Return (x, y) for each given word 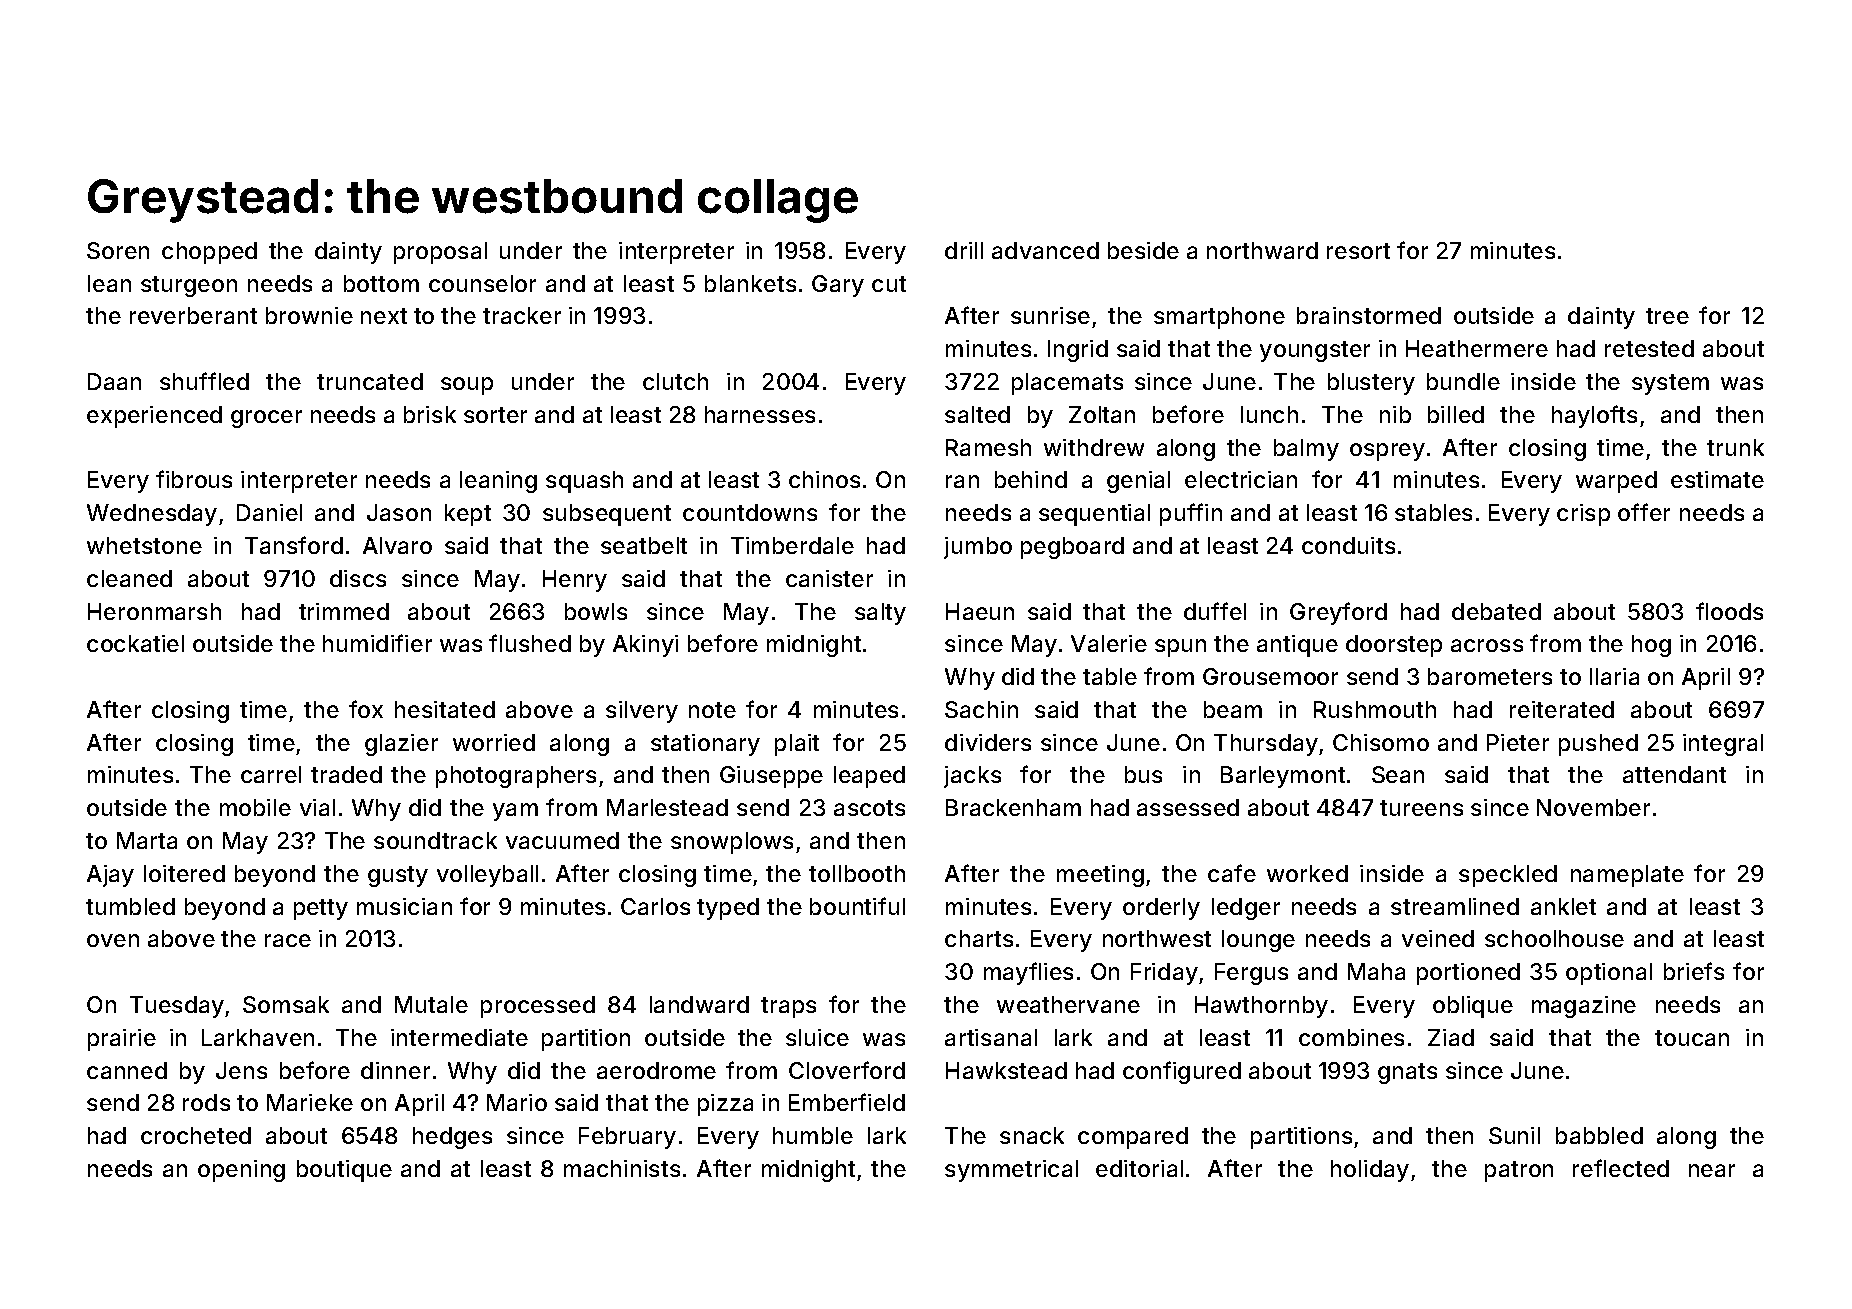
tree (1667, 316)
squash (584, 482)
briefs (1694, 971)
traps (788, 1007)
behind (1031, 479)
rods (206, 1102)
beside (1143, 250)
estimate (1717, 479)
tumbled (130, 906)
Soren (118, 250)
